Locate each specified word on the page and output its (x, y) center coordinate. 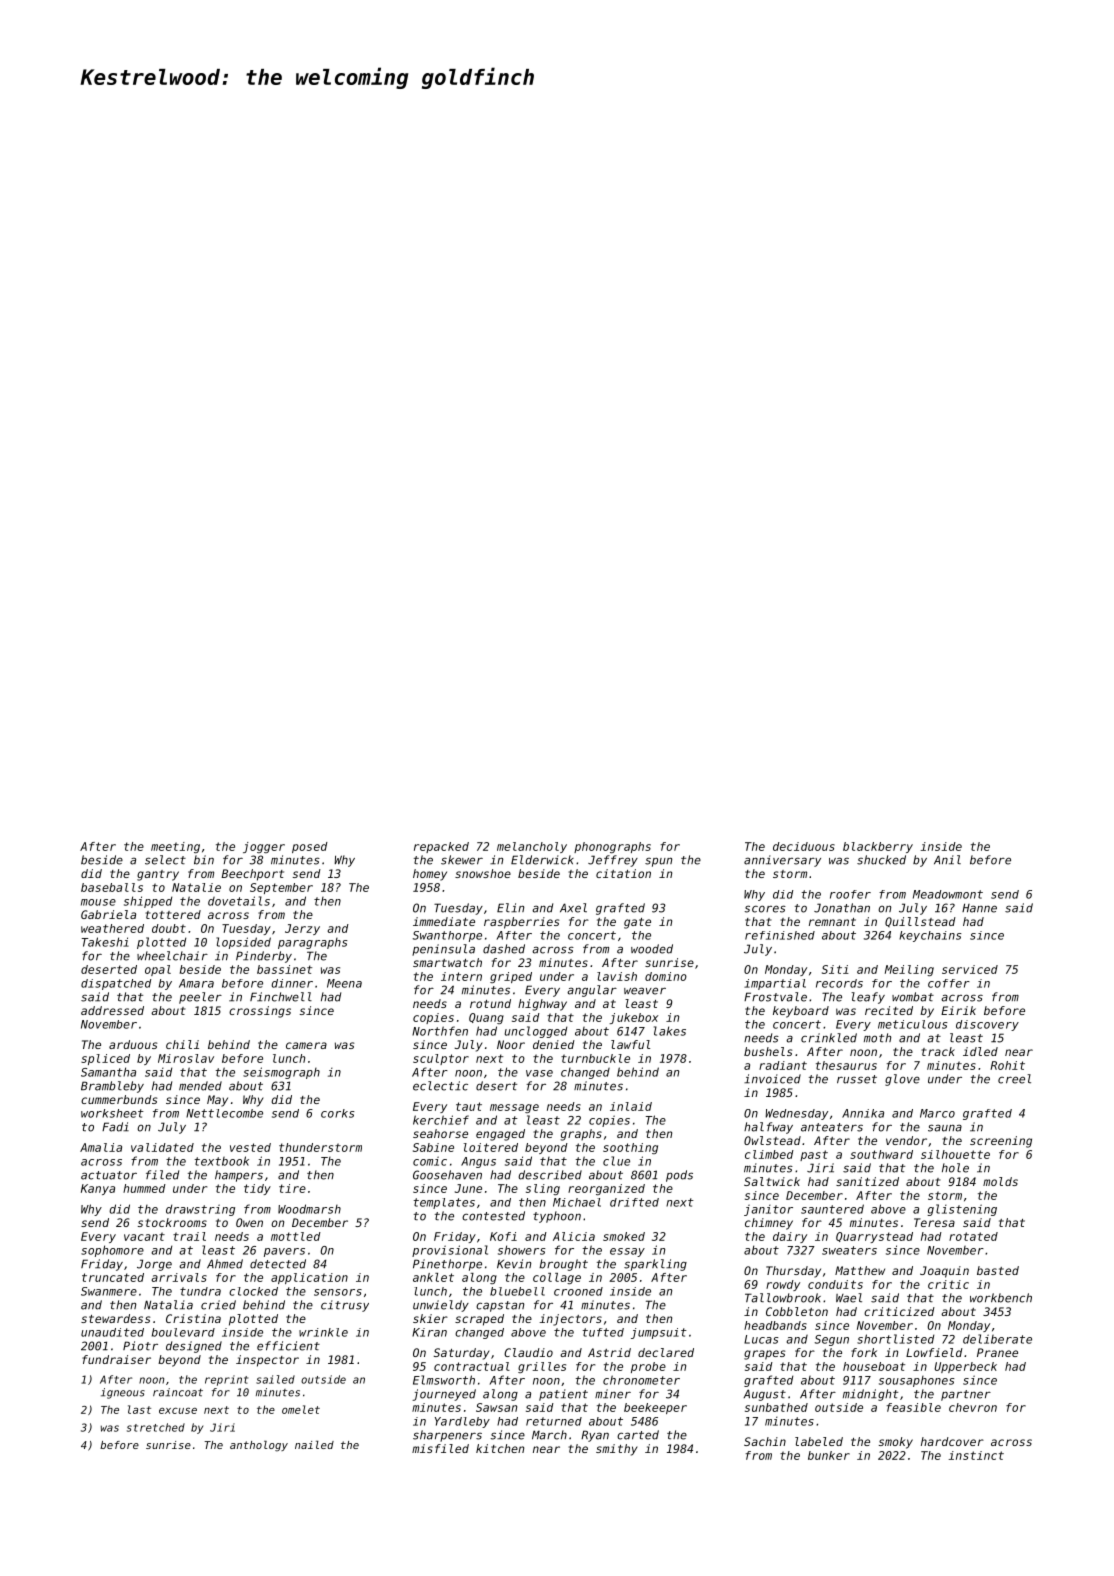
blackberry (878, 847)
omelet (301, 1409)
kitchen (500, 1448)
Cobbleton (797, 1311)
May (217, 1101)
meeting (175, 847)
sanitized (867, 1181)
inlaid (631, 1106)
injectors (570, 1320)
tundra (200, 1291)
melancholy (532, 847)
